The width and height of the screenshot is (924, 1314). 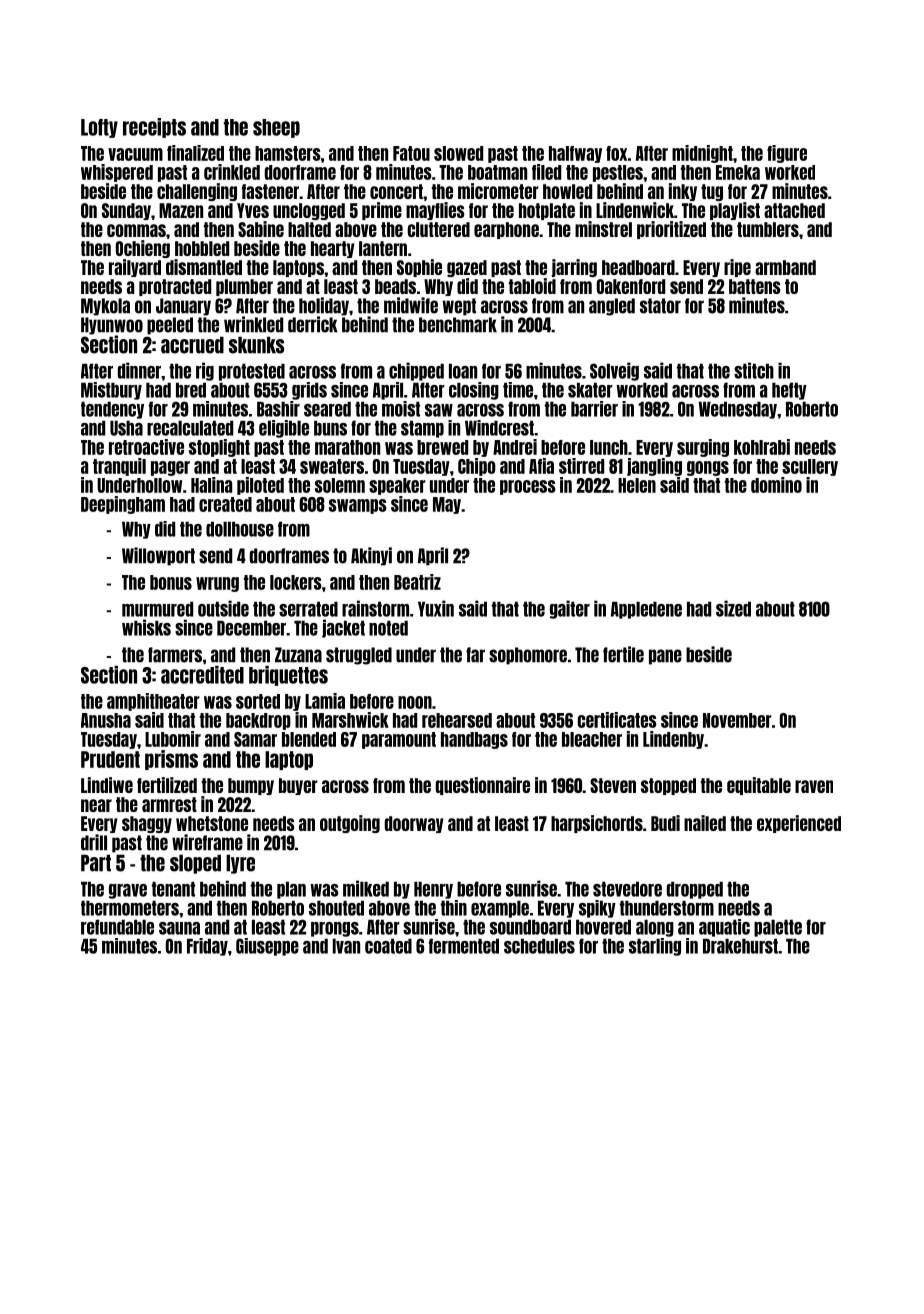 What do you see at coordinates (778, 928) in the screenshot?
I see `palette` at bounding box center [778, 928].
